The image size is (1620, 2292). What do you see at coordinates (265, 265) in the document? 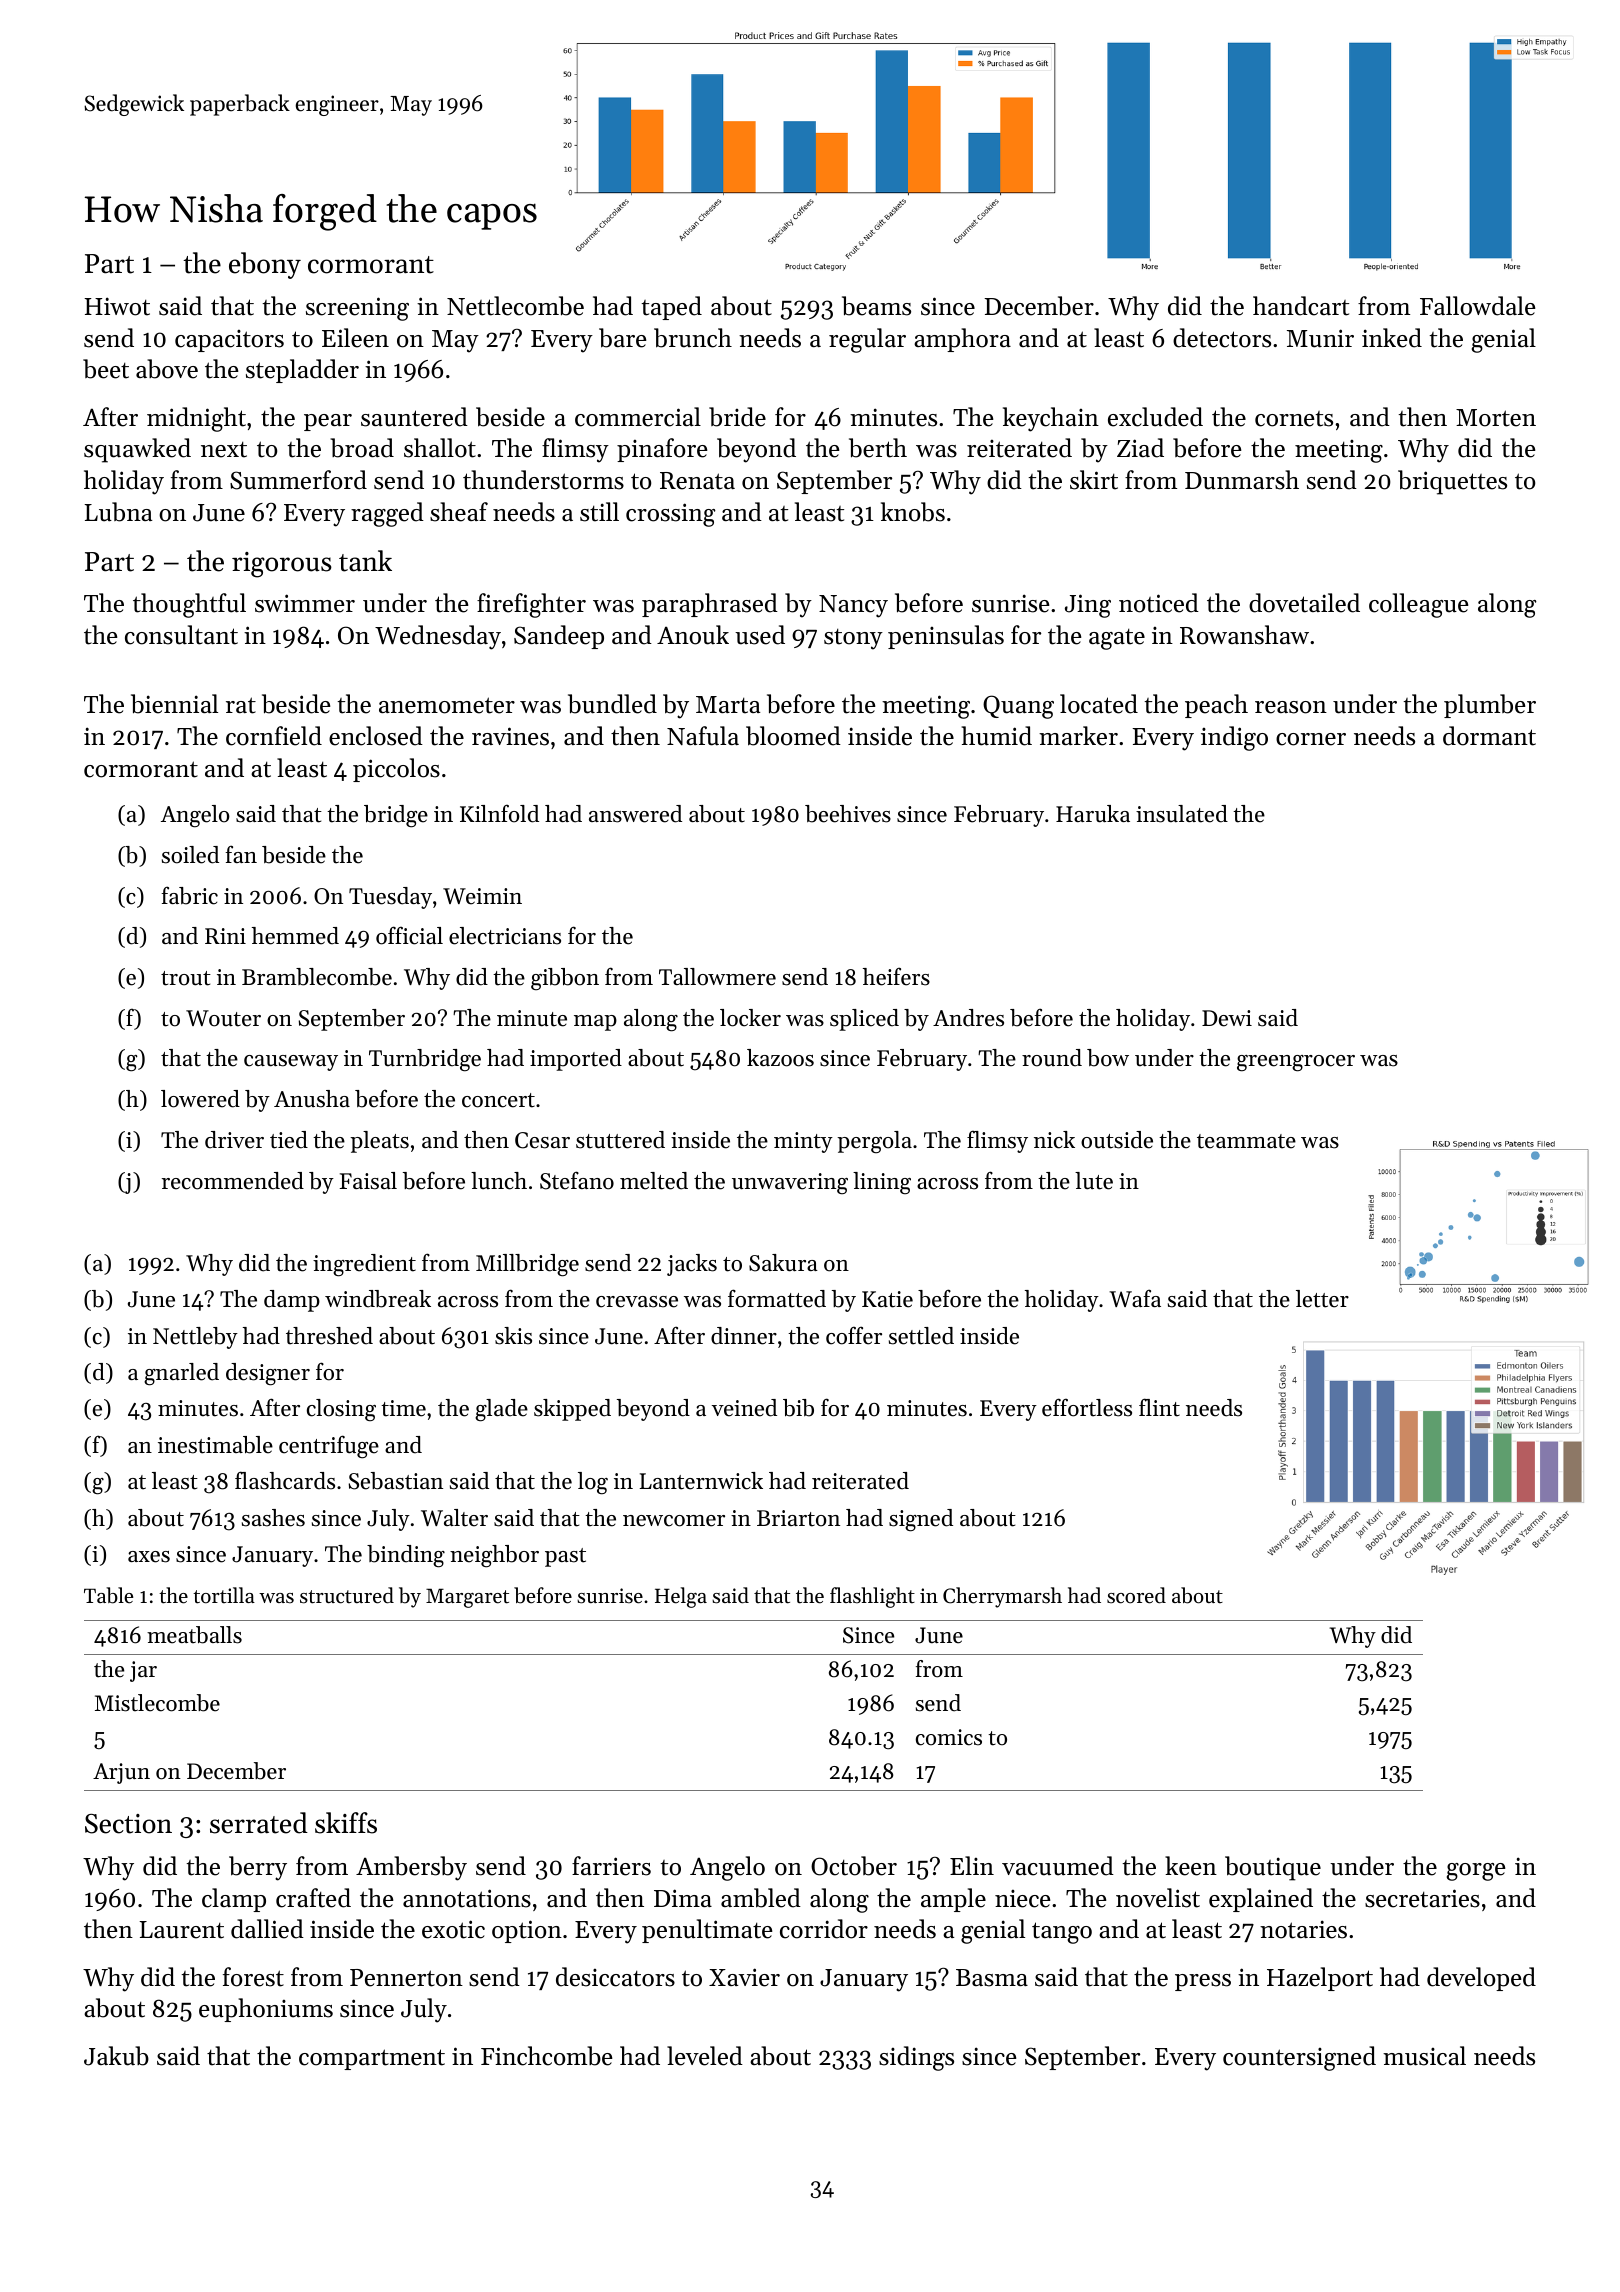
I see `ebony` at bounding box center [265, 265].
